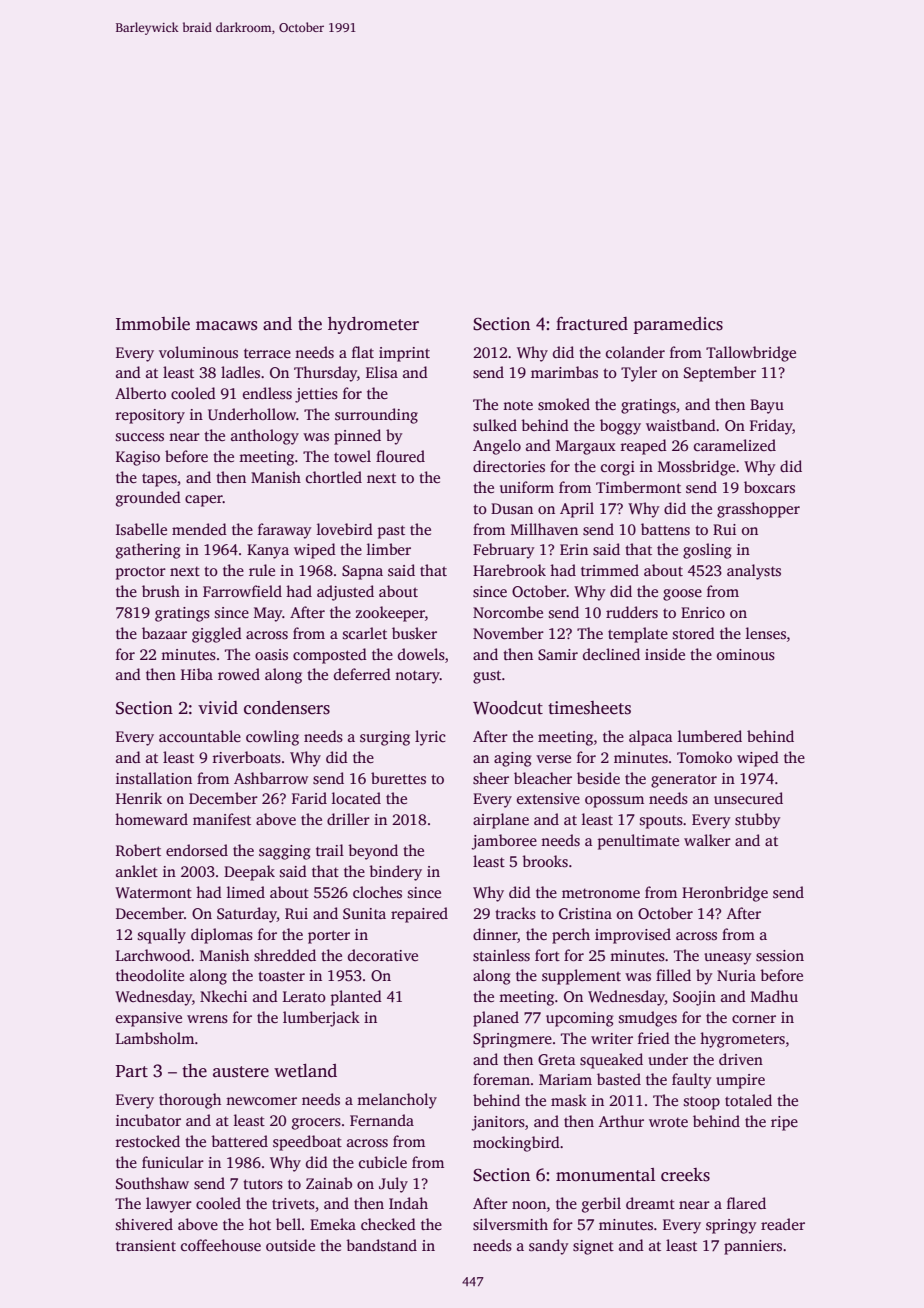 The image size is (924, 1308). I want to click on coffeehouse, so click(221, 1245).
